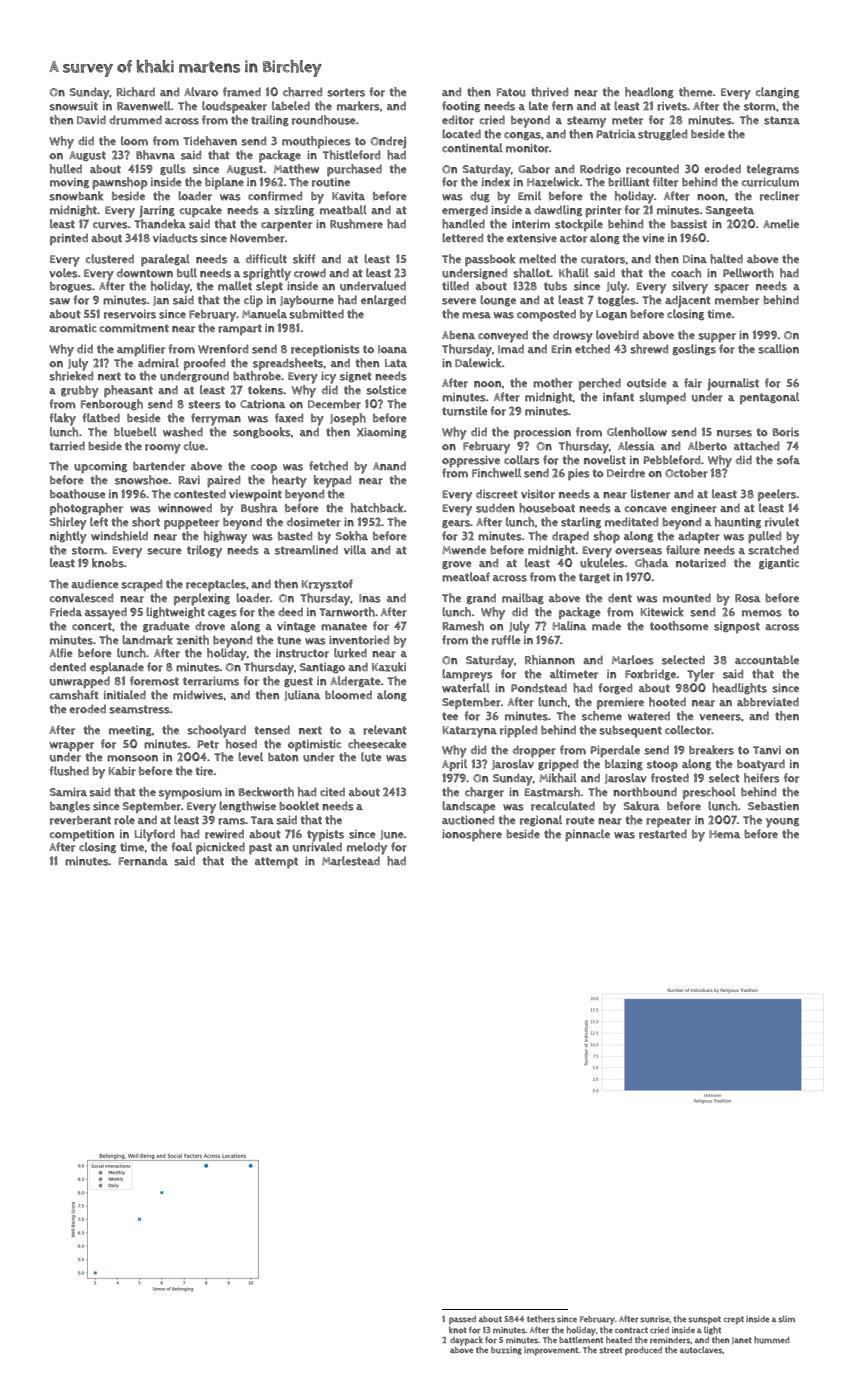 This screenshot has width=849, height=1400. Describe the element at coordinates (672, 460) in the screenshot. I see `Pebbleford` at that location.
